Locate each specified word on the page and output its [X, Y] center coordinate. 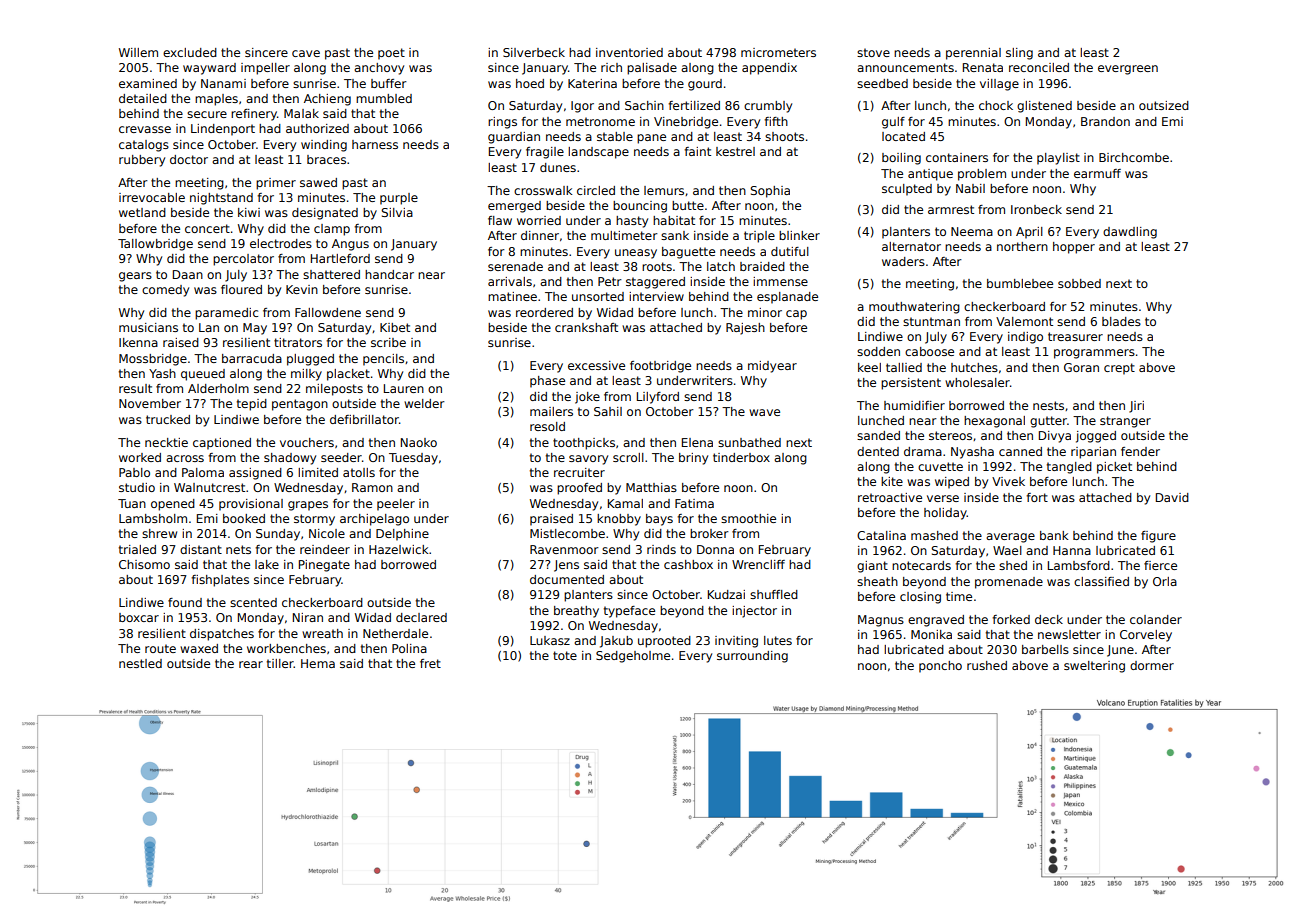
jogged [1096, 437]
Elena [697, 442]
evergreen [1128, 70]
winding [324, 146]
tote [565, 655]
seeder [341, 457]
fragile [545, 153]
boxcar [139, 617]
